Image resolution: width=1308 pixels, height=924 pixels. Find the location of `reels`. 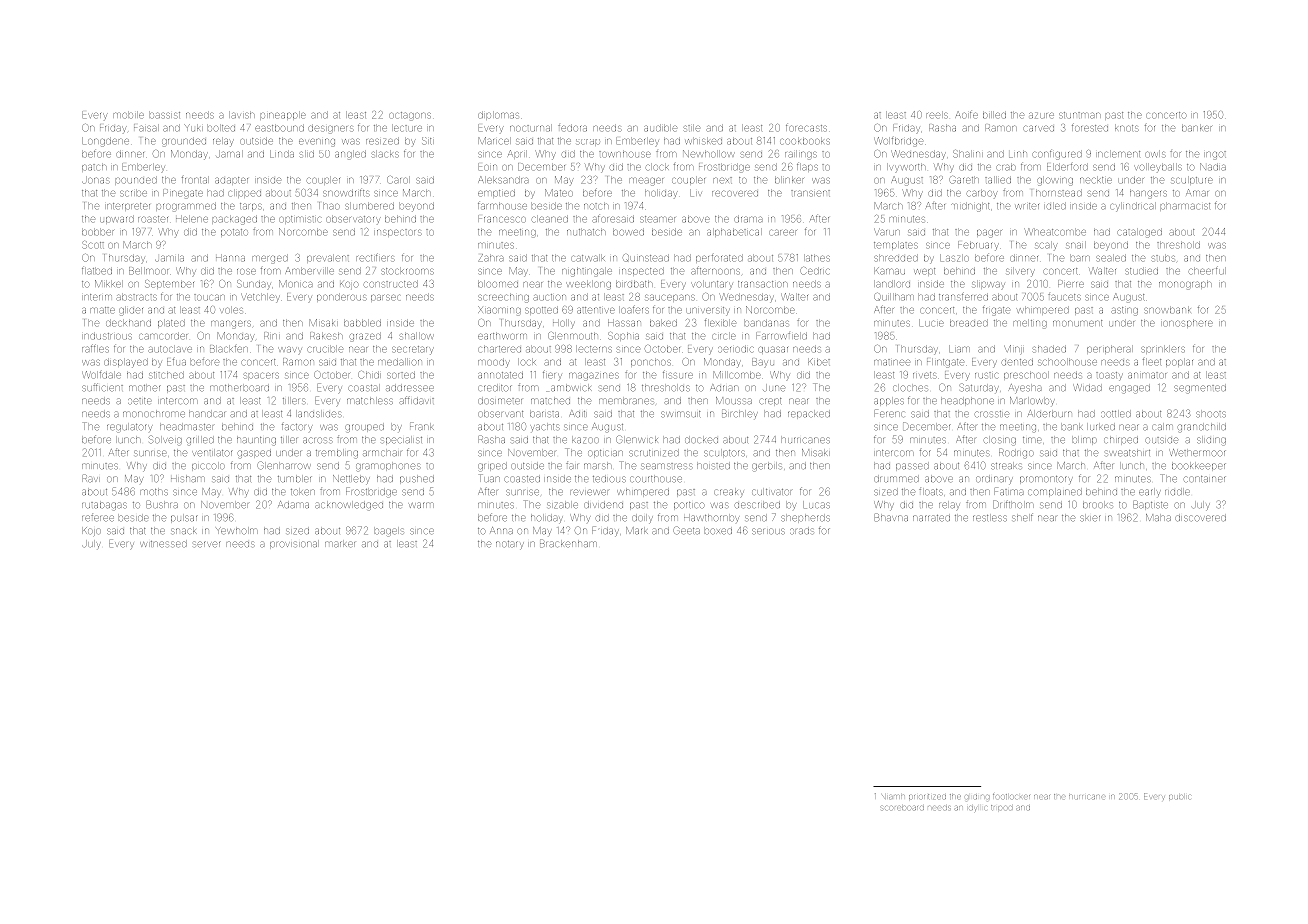

reels is located at coordinates (937, 115).
